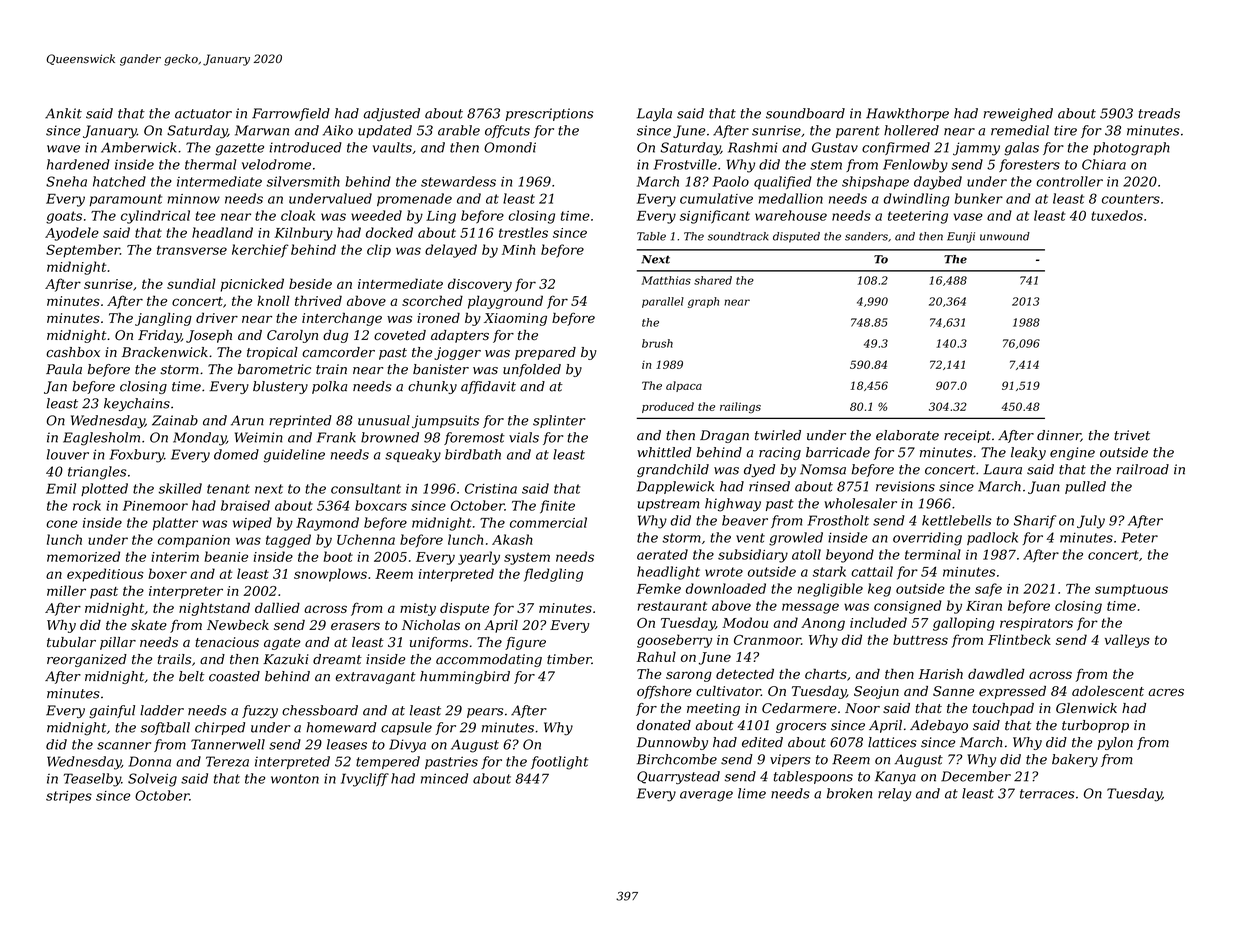 This image has height=952, width=1233. I want to click on wave, so click(63, 149).
